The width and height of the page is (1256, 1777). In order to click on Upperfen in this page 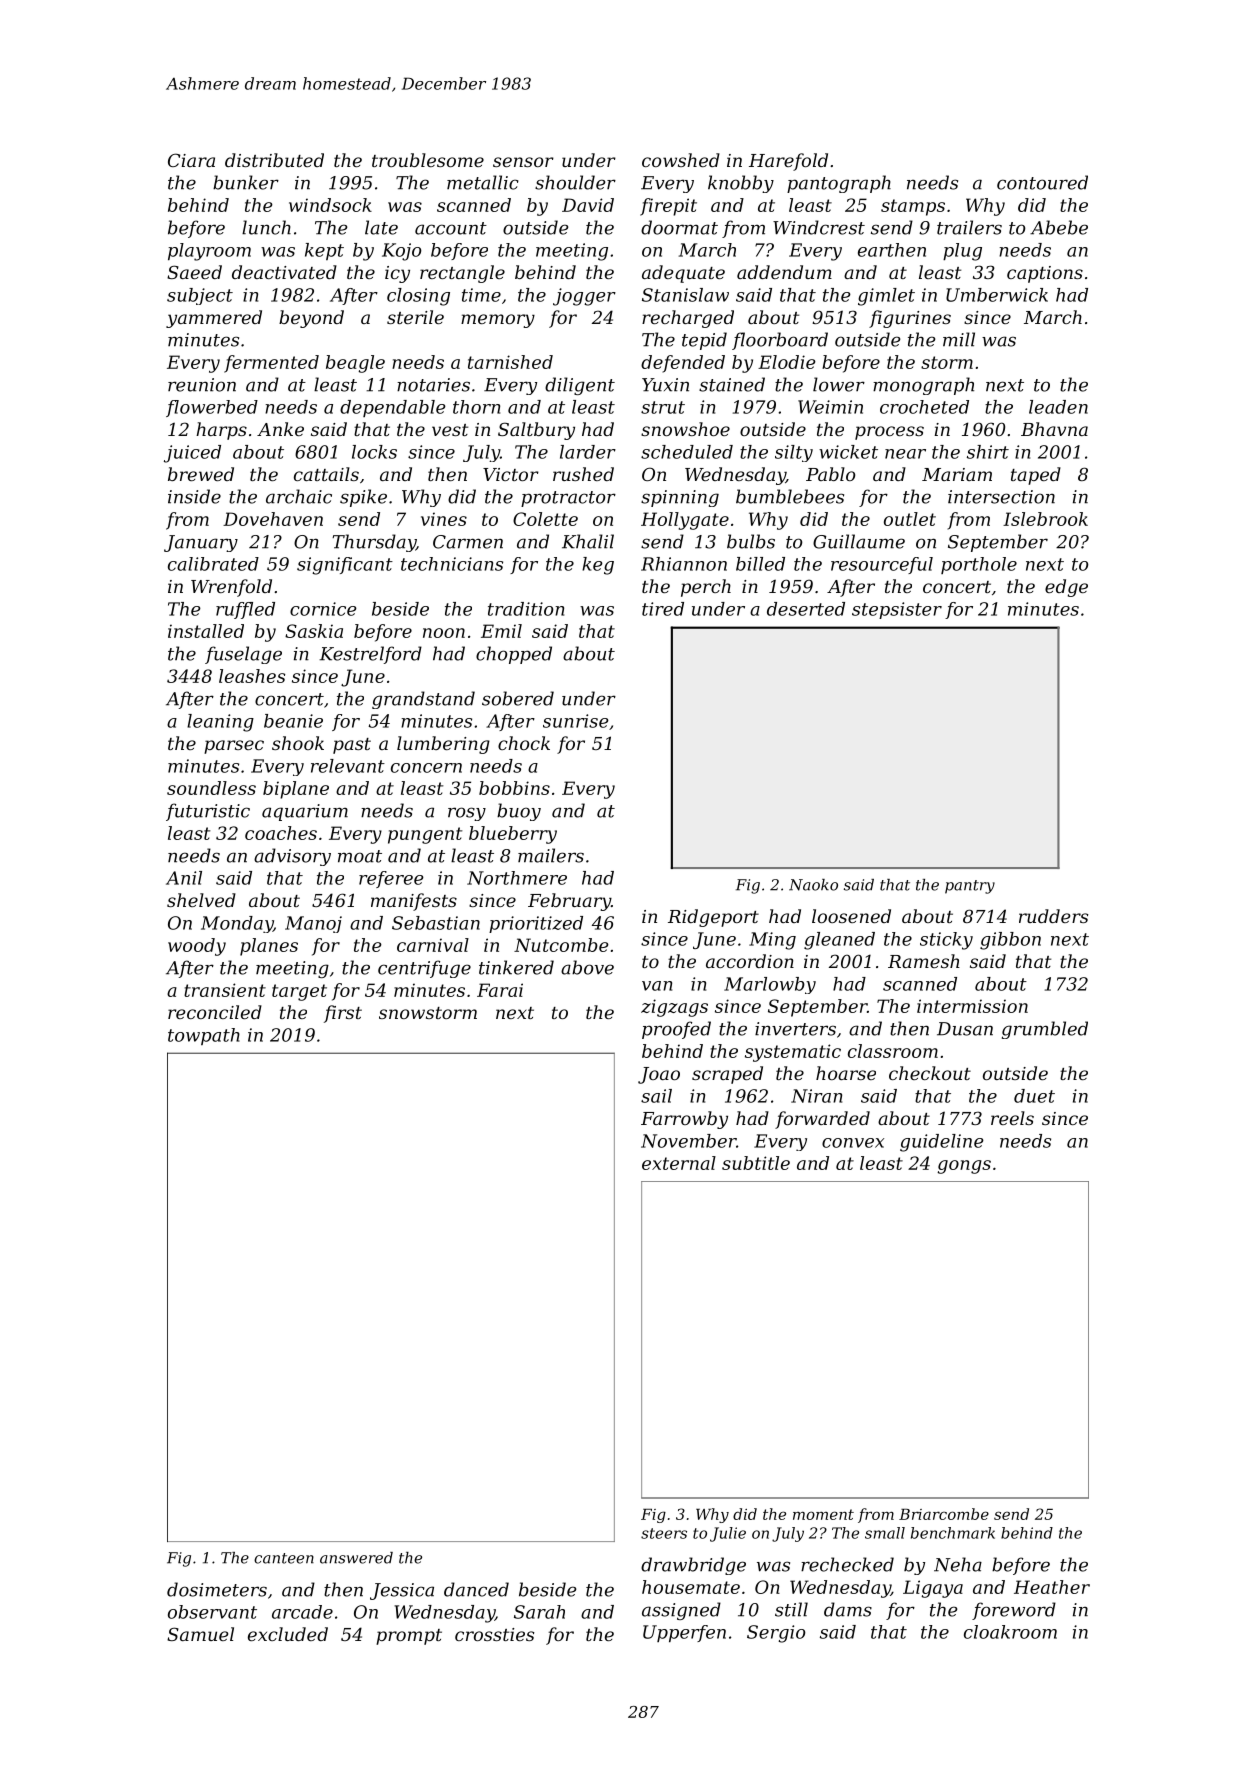, I will do `click(684, 1633)`.
